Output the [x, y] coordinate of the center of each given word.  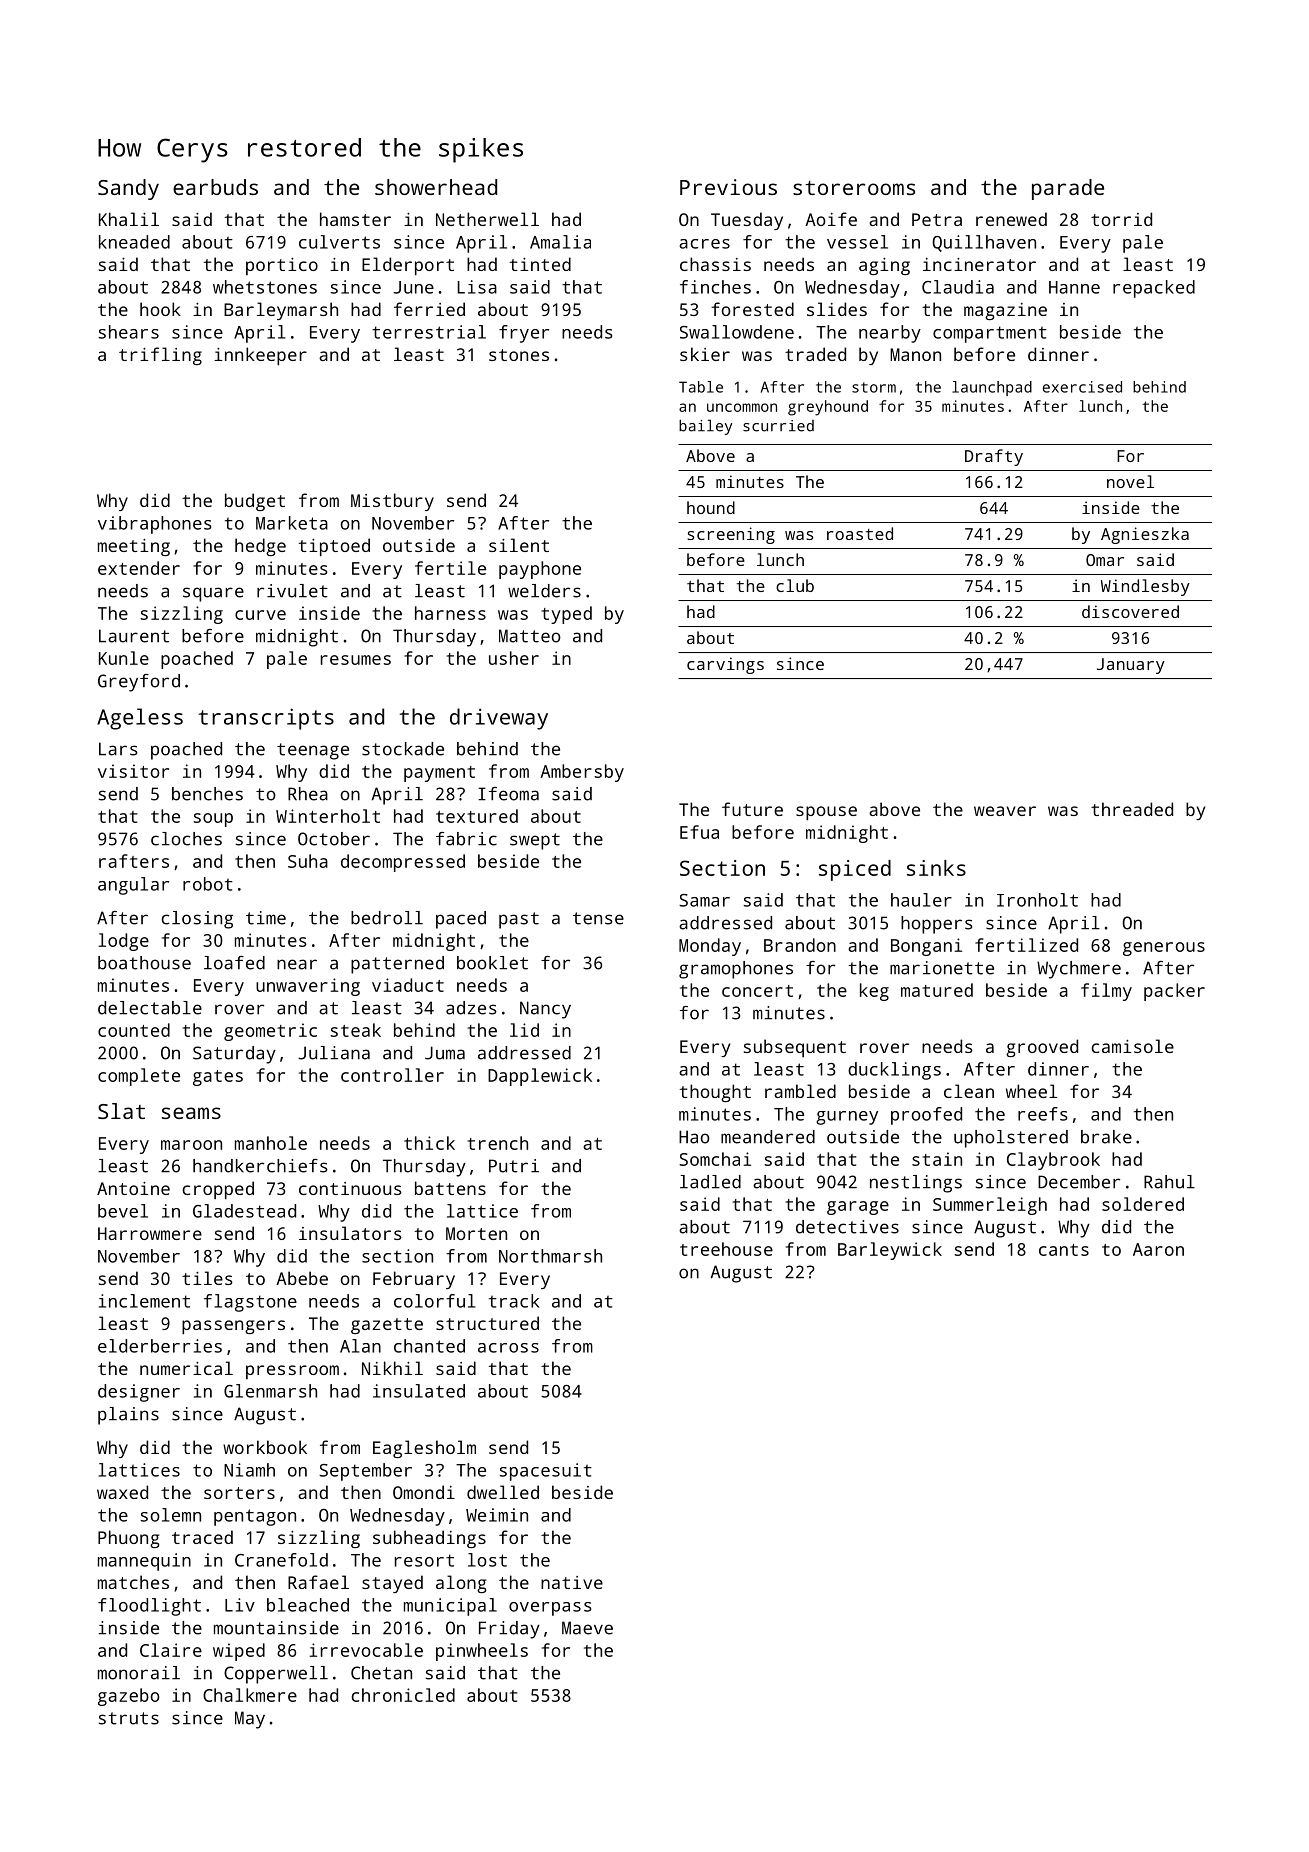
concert [757, 991]
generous [1164, 949]
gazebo [129, 1697]
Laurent [134, 636]
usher [514, 658]
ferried [429, 309]
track [514, 1301]
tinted [540, 264]
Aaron [1158, 1249]
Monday [710, 947]
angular [133, 886]
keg [874, 992]
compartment [990, 334]
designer [139, 1393]
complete [139, 1077]
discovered [1130, 611]
